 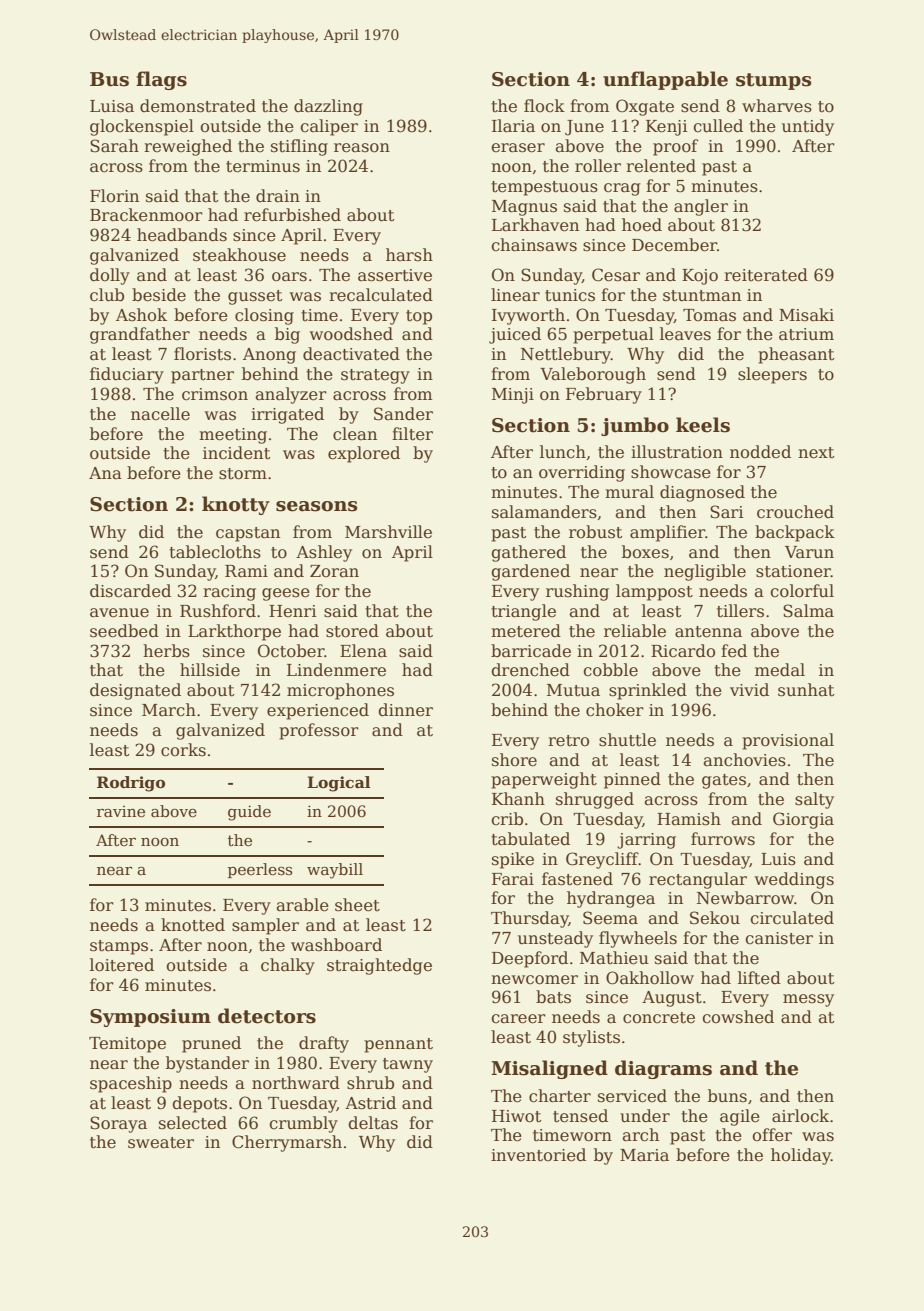 What do you see at coordinates (267, 1016) in the screenshot?
I see `detectors` at bounding box center [267, 1016].
